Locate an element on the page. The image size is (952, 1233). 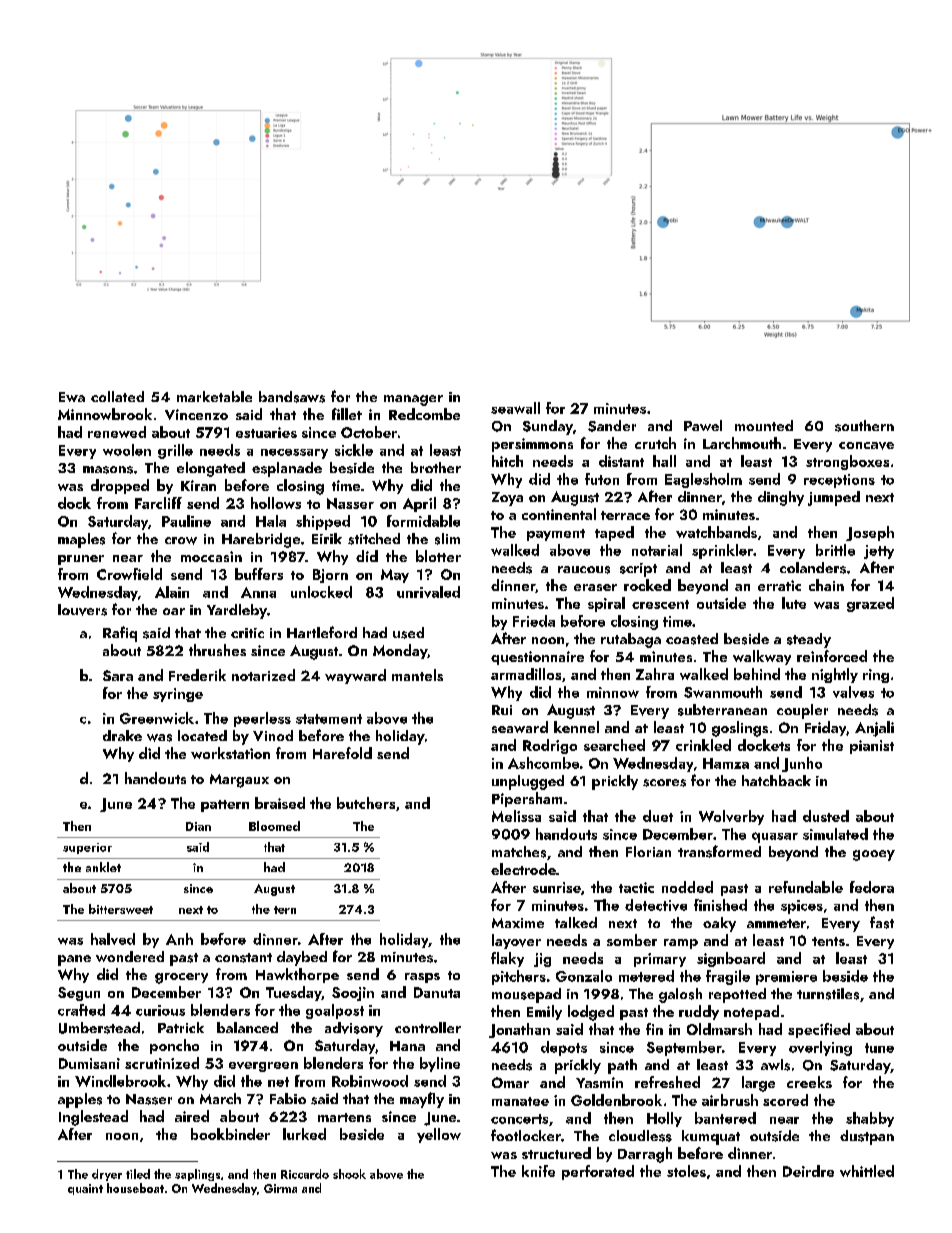
distant is located at coordinates (621, 461).
